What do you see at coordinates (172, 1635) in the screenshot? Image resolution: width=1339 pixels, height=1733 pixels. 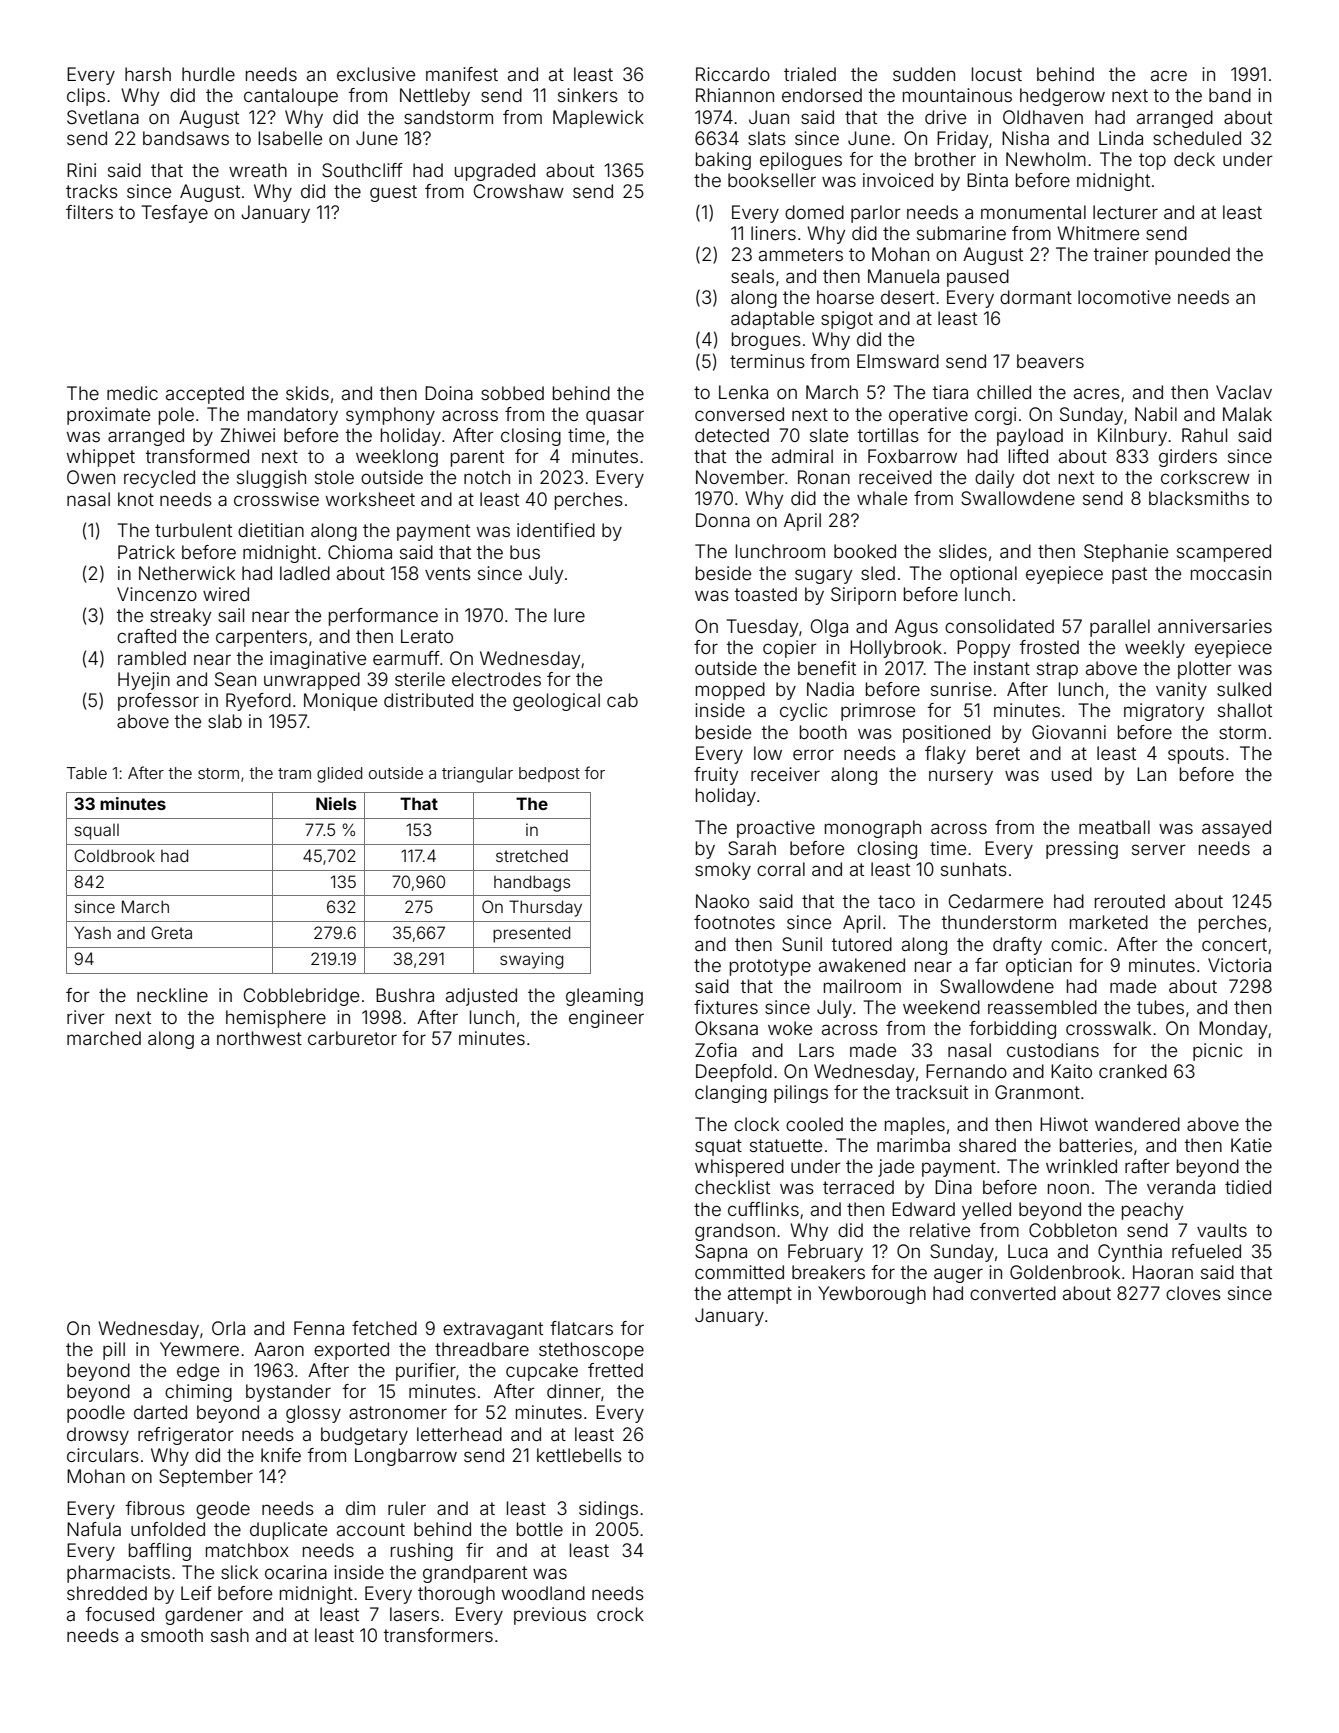 I see `smooth` at bounding box center [172, 1635].
